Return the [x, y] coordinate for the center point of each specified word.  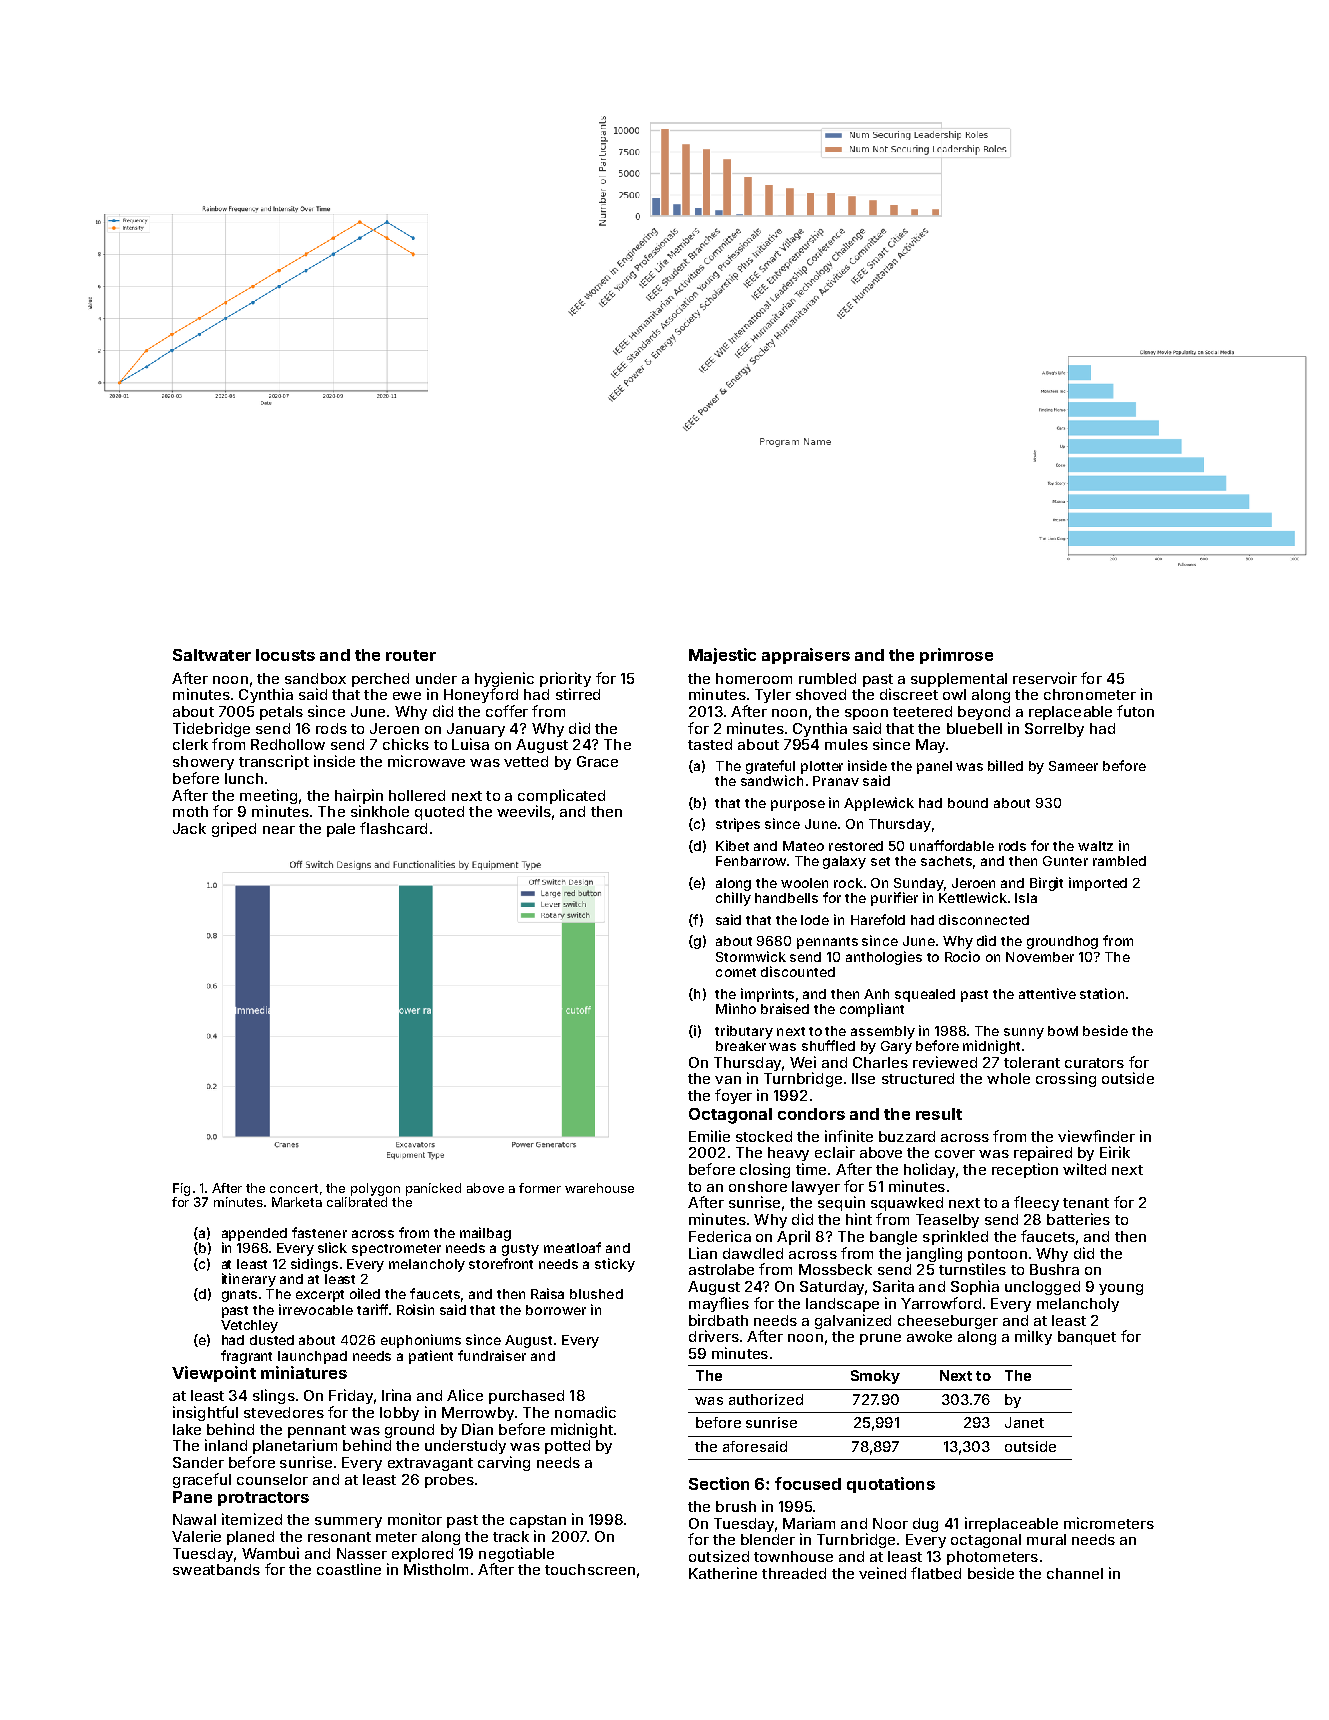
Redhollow [288, 744]
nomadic [585, 1412]
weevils [524, 811]
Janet [1024, 1422]
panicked [433, 1189]
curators [1094, 1063]
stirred [578, 694]
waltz [1095, 846]
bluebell [974, 728]
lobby [399, 1414]
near [279, 830]
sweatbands [216, 1569]
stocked [764, 1136]
